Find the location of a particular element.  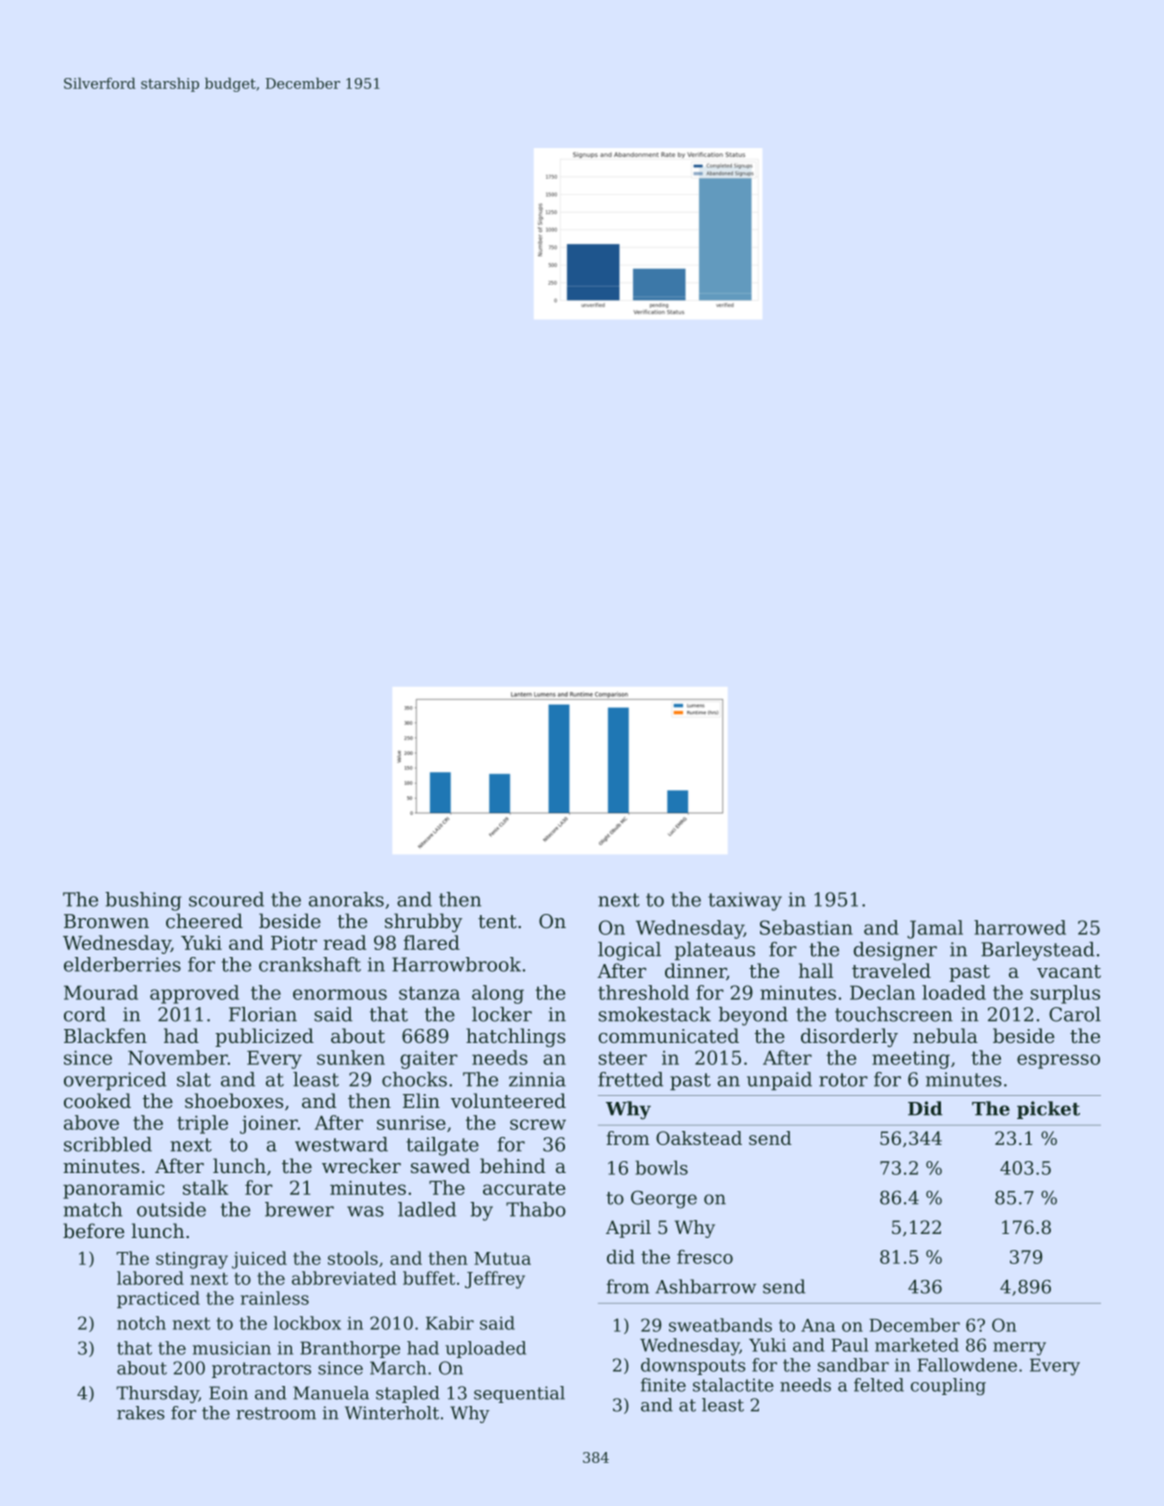

espresso is located at coordinates (1058, 1061).
